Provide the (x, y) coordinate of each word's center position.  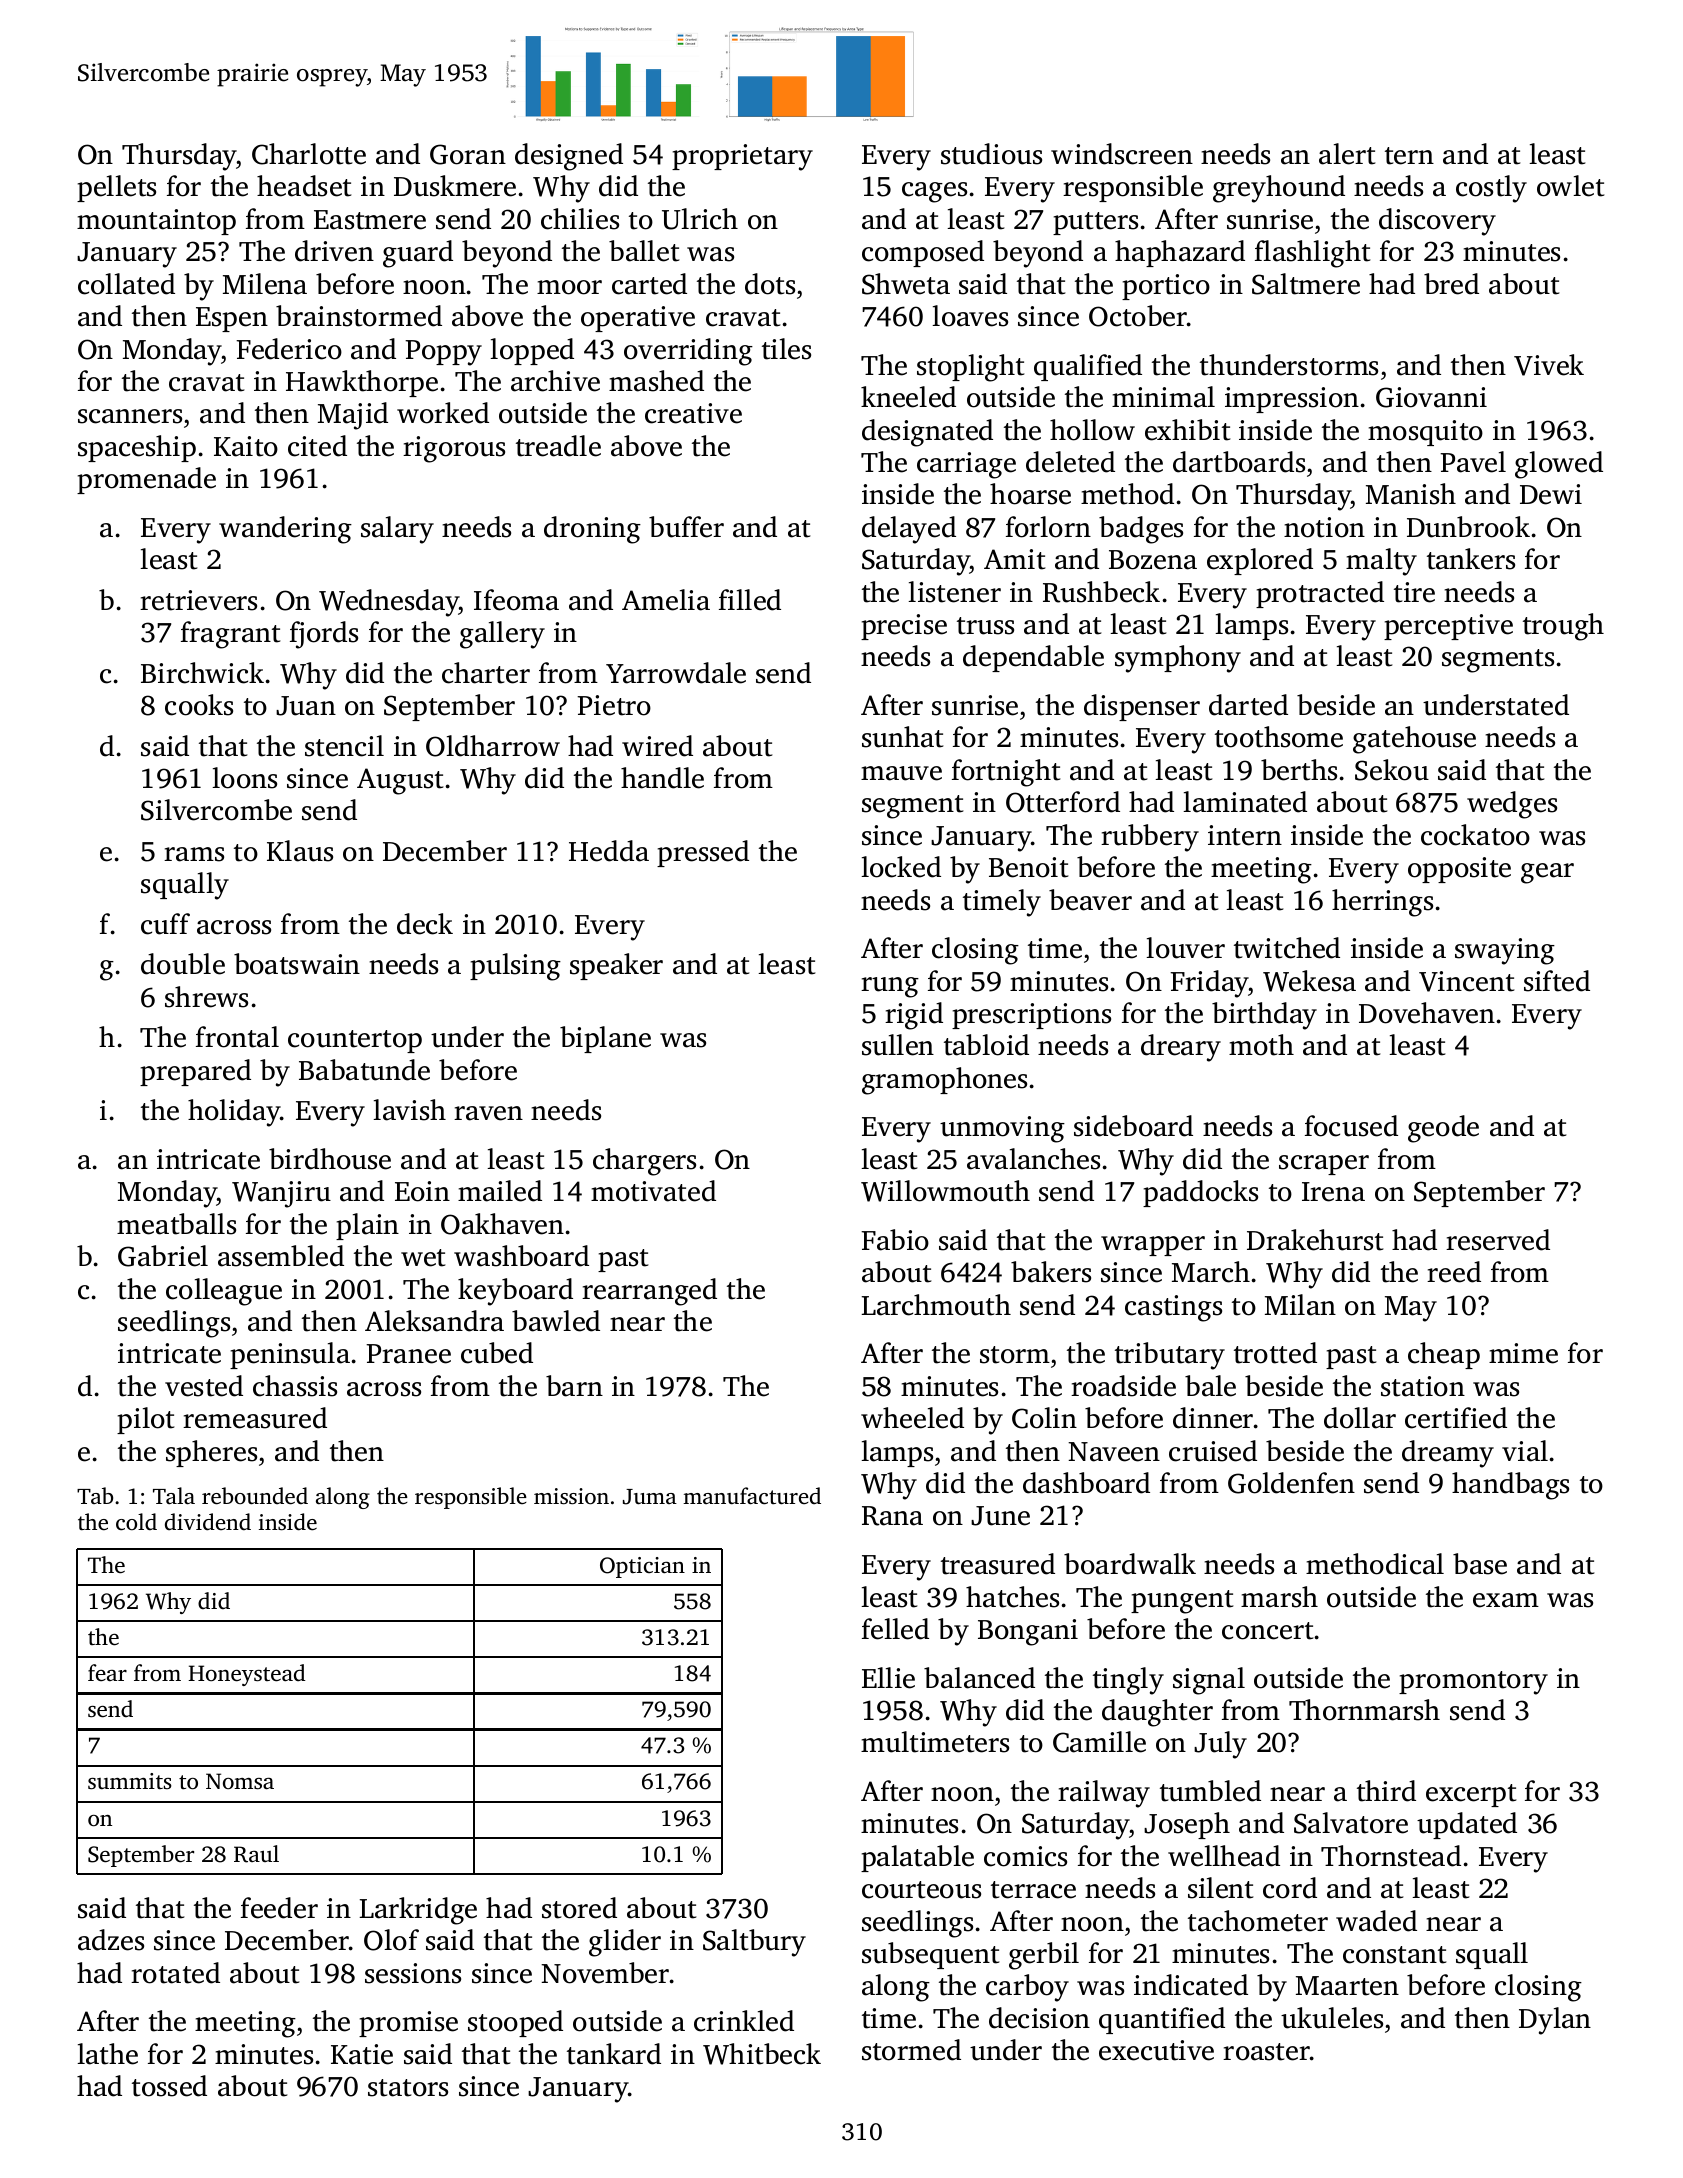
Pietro (614, 705)
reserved (1498, 1240)
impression (1292, 400)
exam (1506, 1600)
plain (367, 1226)
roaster (1266, 2052)
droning (592, 530)
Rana (892, 1516)
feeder (279, 1908)
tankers (1471, 559)
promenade (146, 480)
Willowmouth (945, 1191)
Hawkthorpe (362, 383)
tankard (614, 2054)
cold (136, 1522)
